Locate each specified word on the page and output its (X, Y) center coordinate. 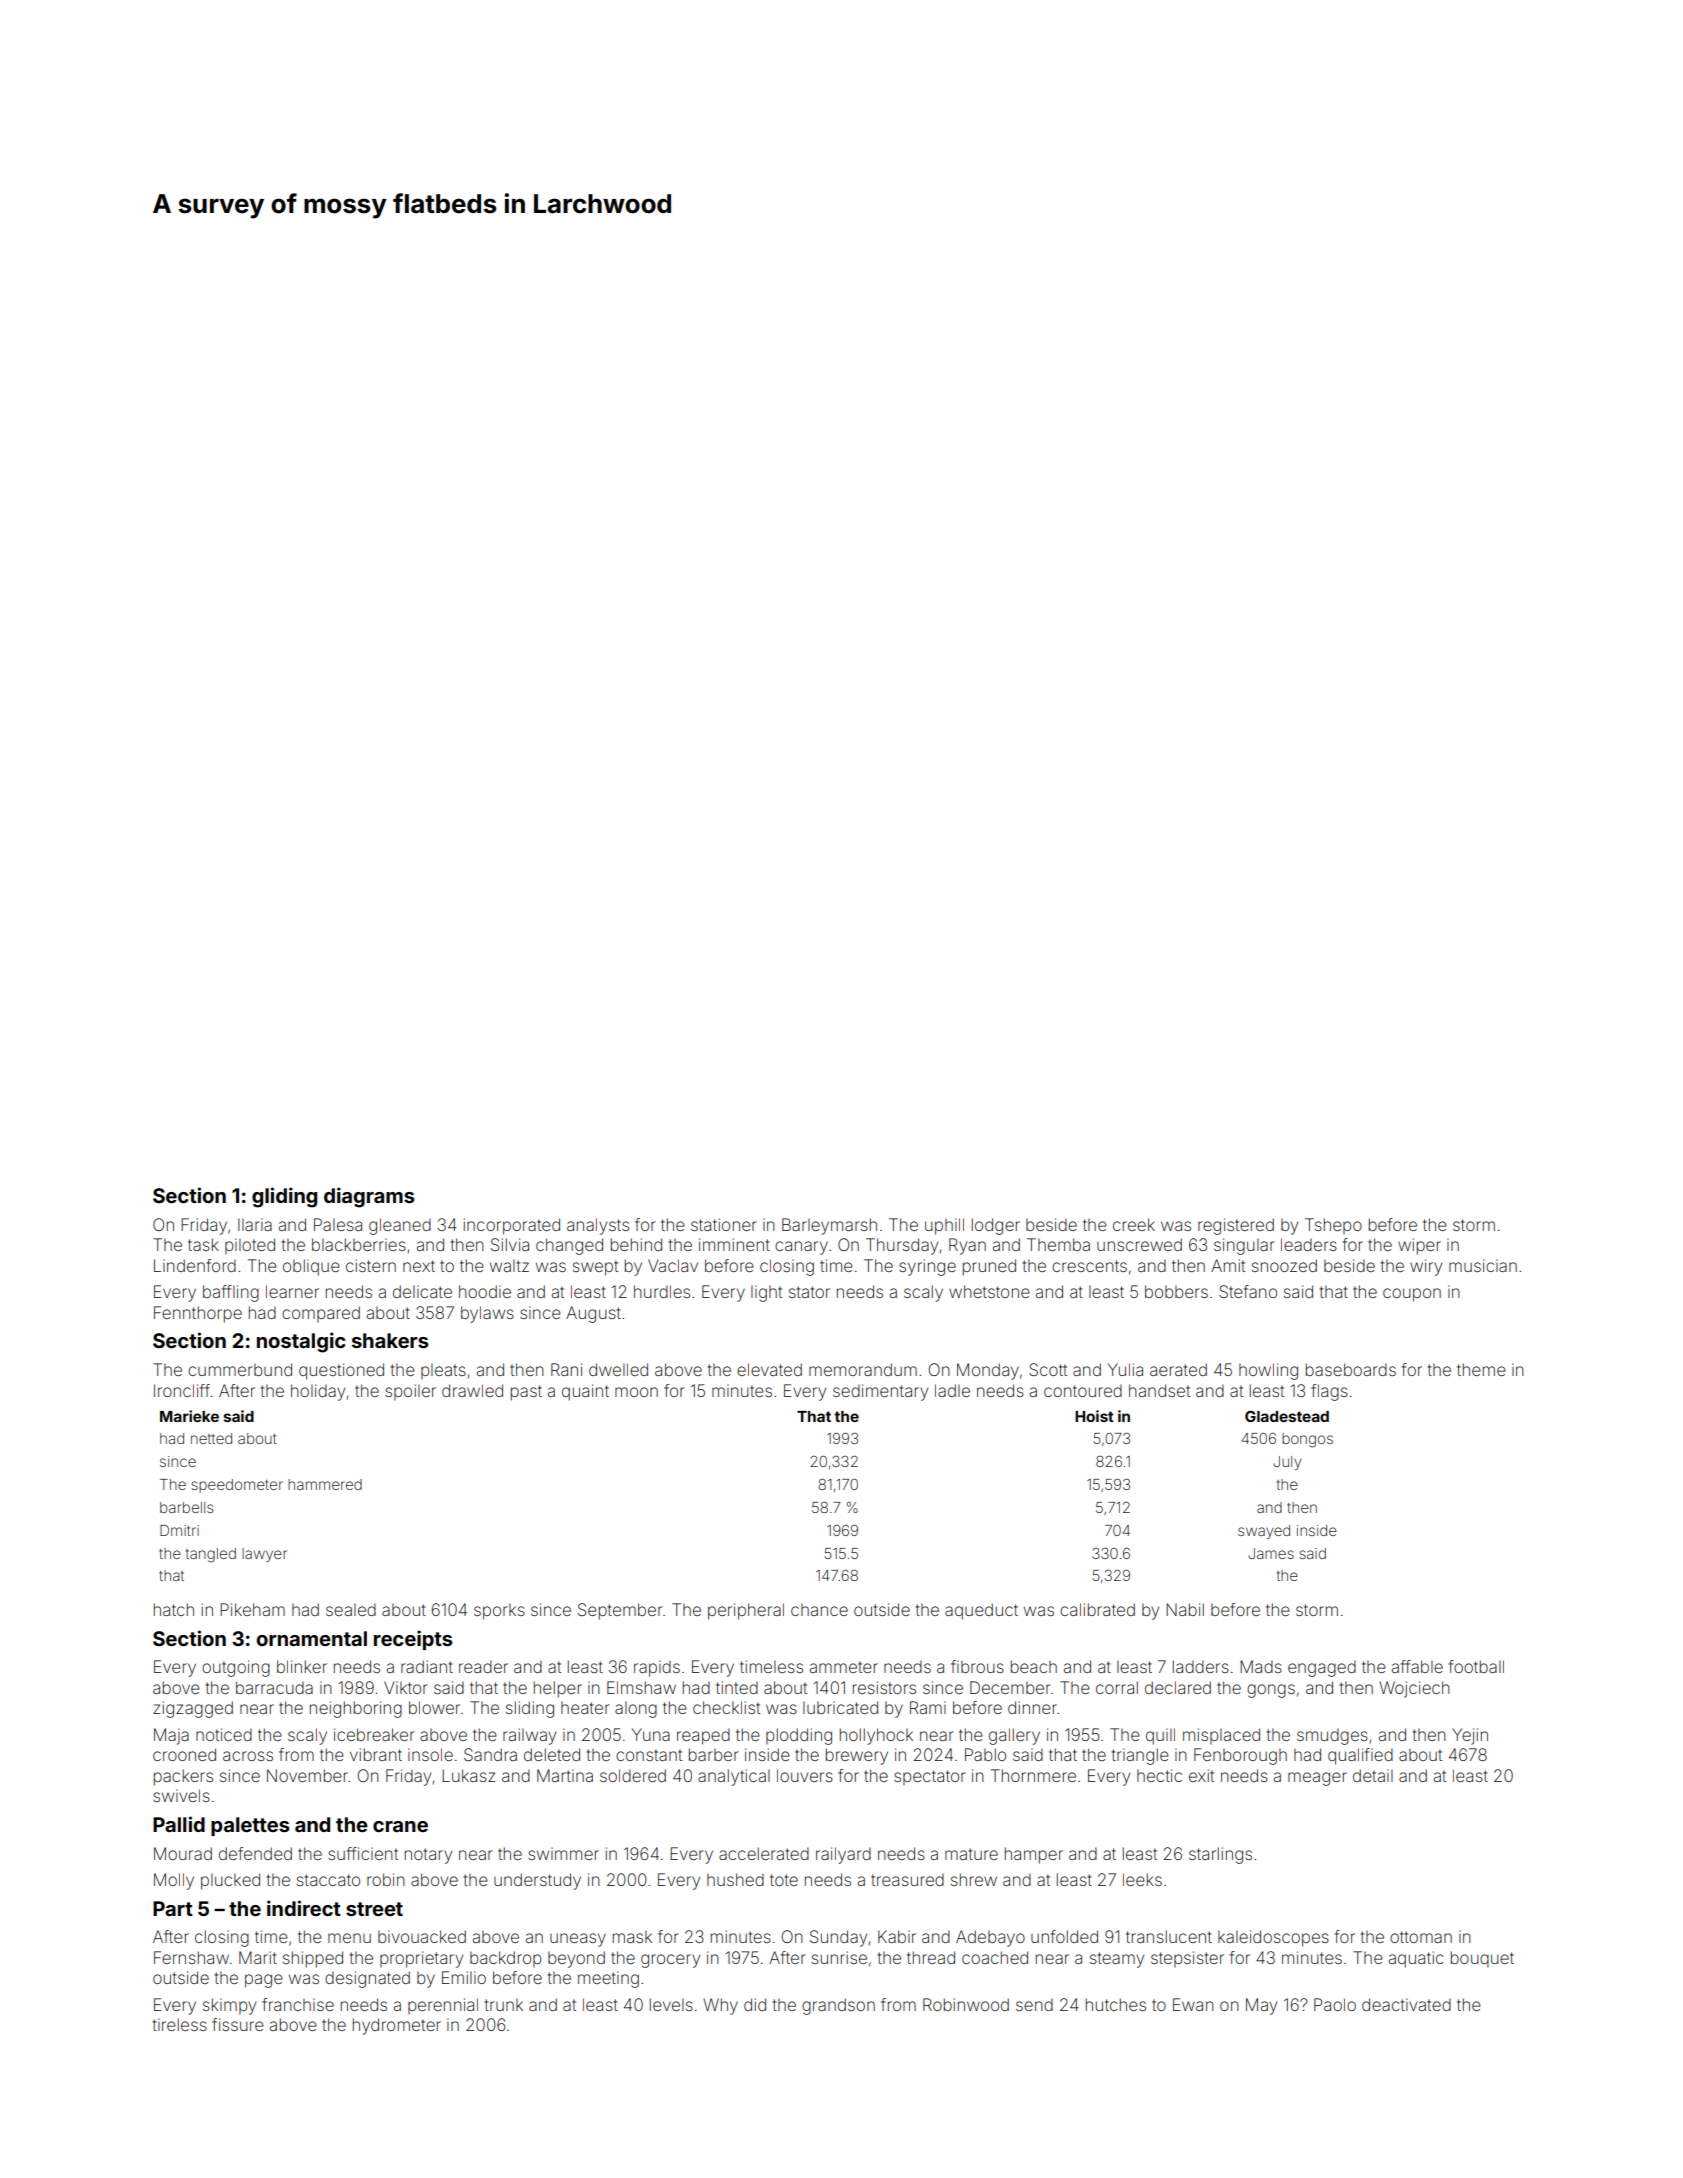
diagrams (369, 1197)
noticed (224, 1734)
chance (819, 1610)
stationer (723, 1224)
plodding (799, 1736)
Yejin (1470, 1736)
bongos (1307, 1440)
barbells (186, 1507)
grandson (838, 2006)
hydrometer (397, 2026)
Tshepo (1333, 1226)
